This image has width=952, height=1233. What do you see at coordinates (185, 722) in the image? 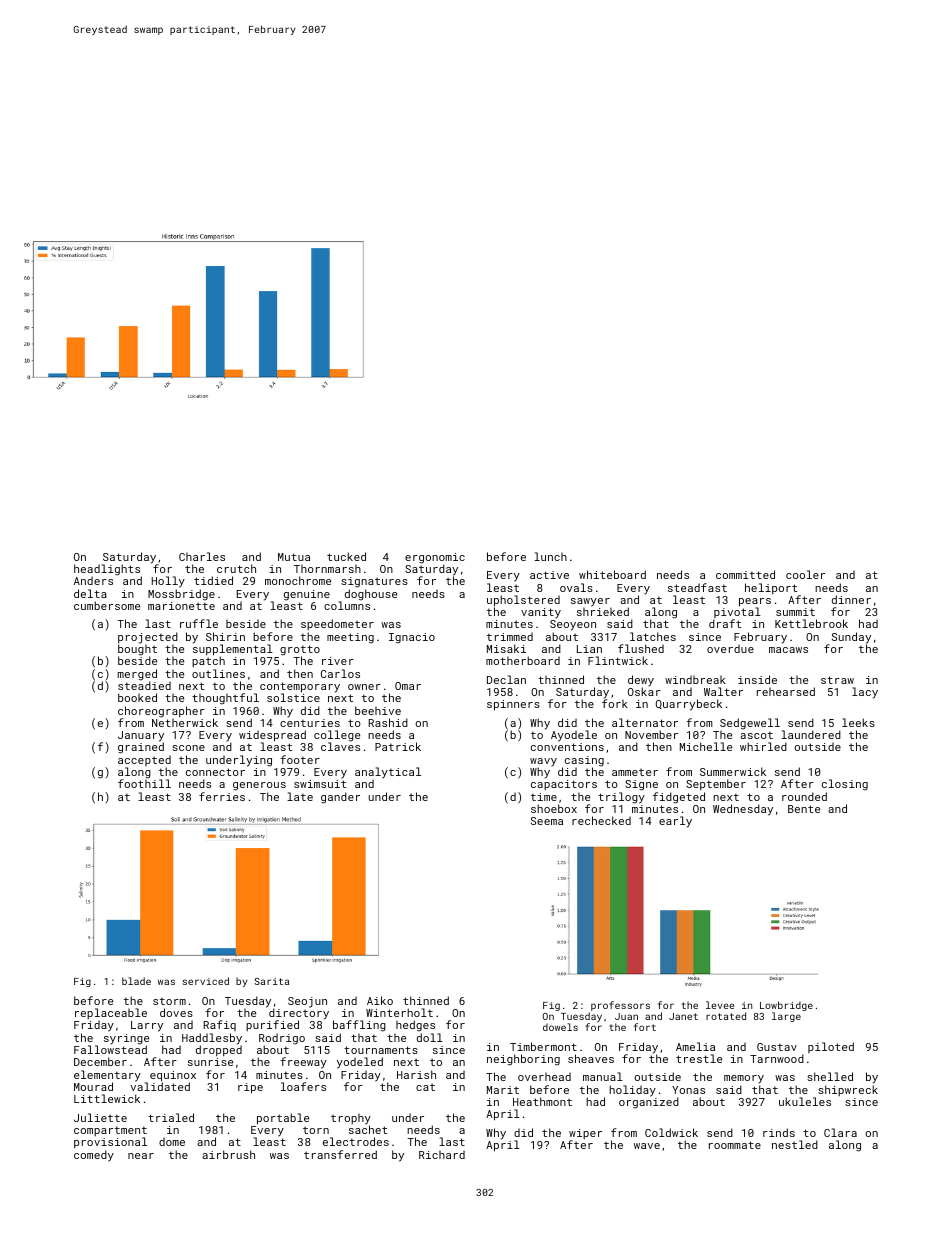
I see `Netherwick` at bounding box center [185, 722].
